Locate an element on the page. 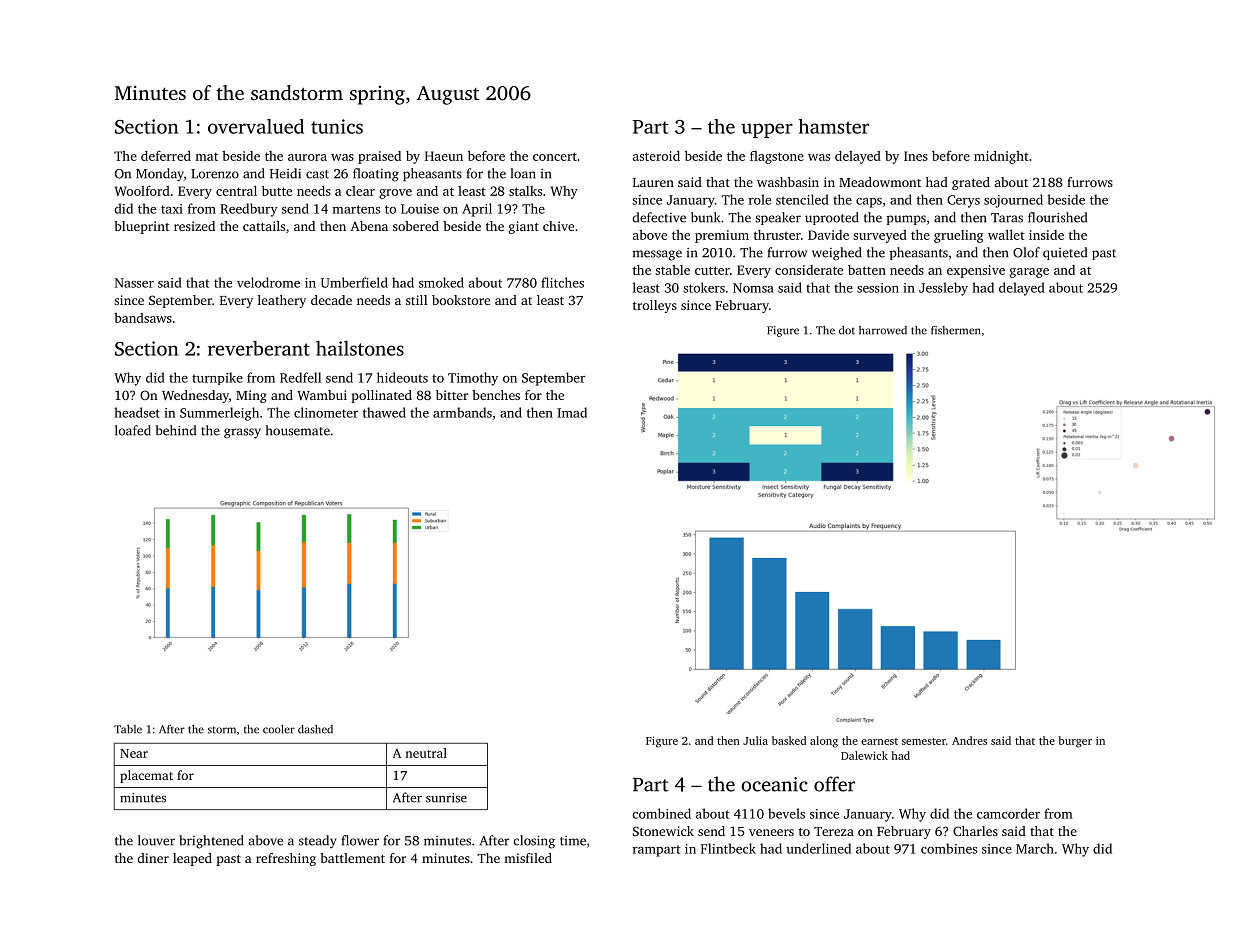  grated is located at coordinates (971, 183).
